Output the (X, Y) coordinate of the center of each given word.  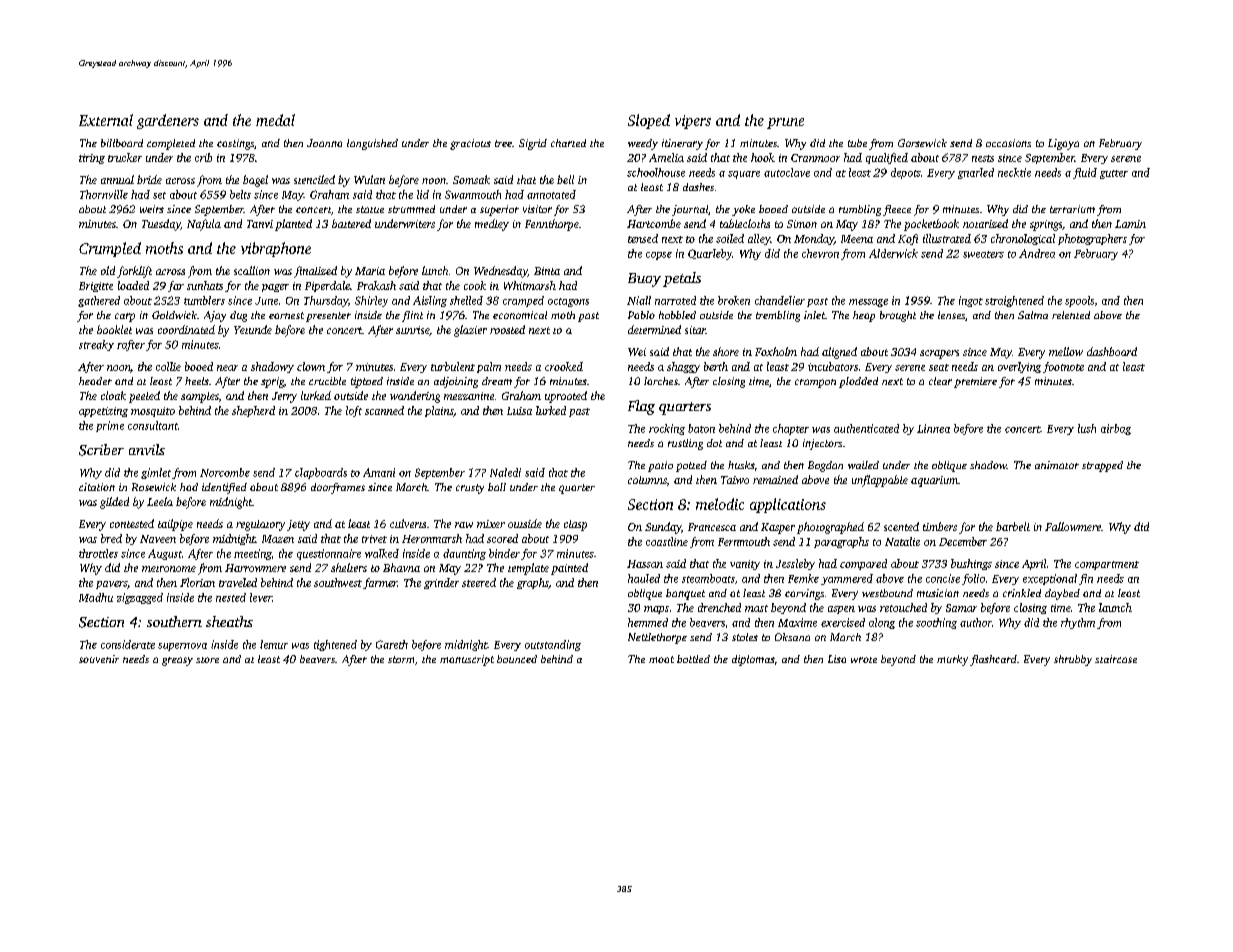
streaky (96, 345)
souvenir (99, 659)
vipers (693, 122)
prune (785, 123)
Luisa (519, 411)
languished (372, 144)
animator (1057, 465)
